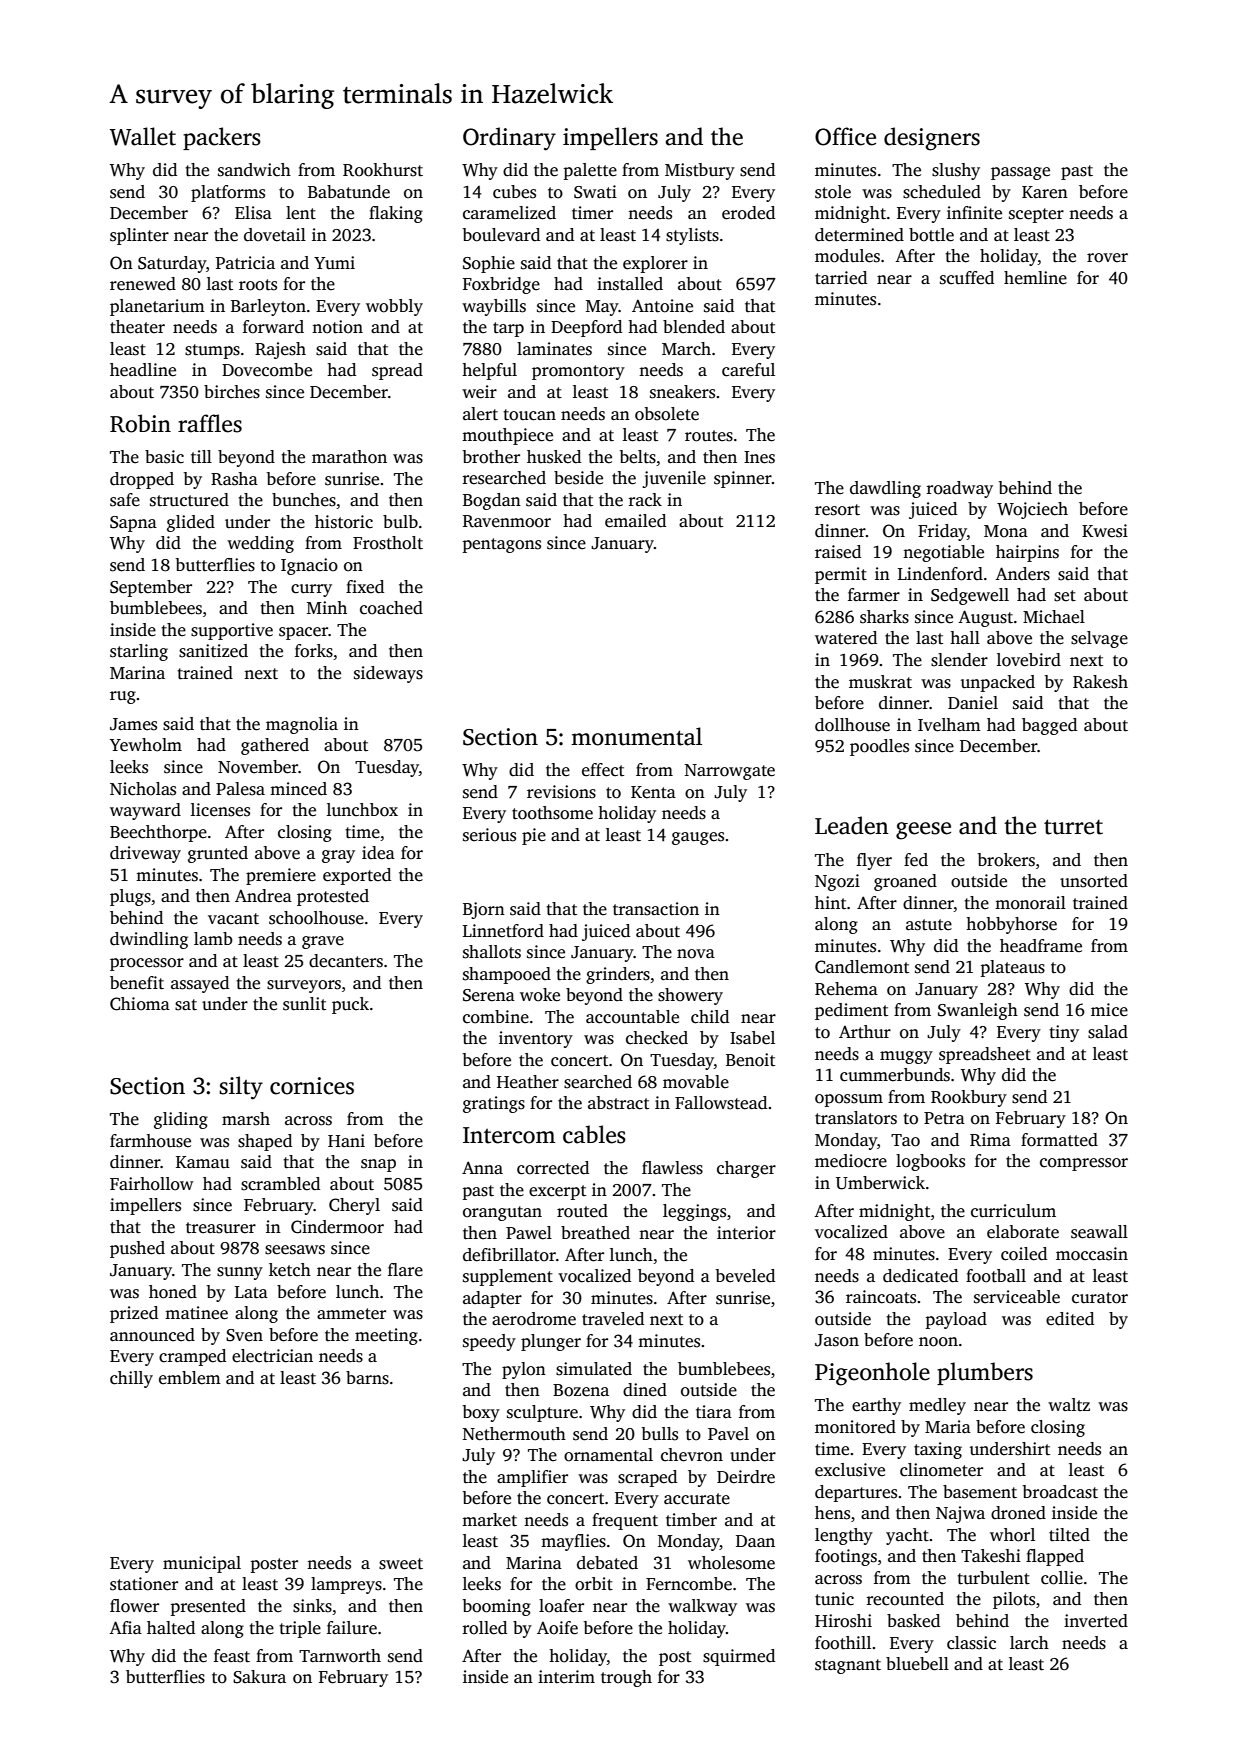  Describe the element at coordinates (932, 139) in the screenshot. I see `designers` at that location.
